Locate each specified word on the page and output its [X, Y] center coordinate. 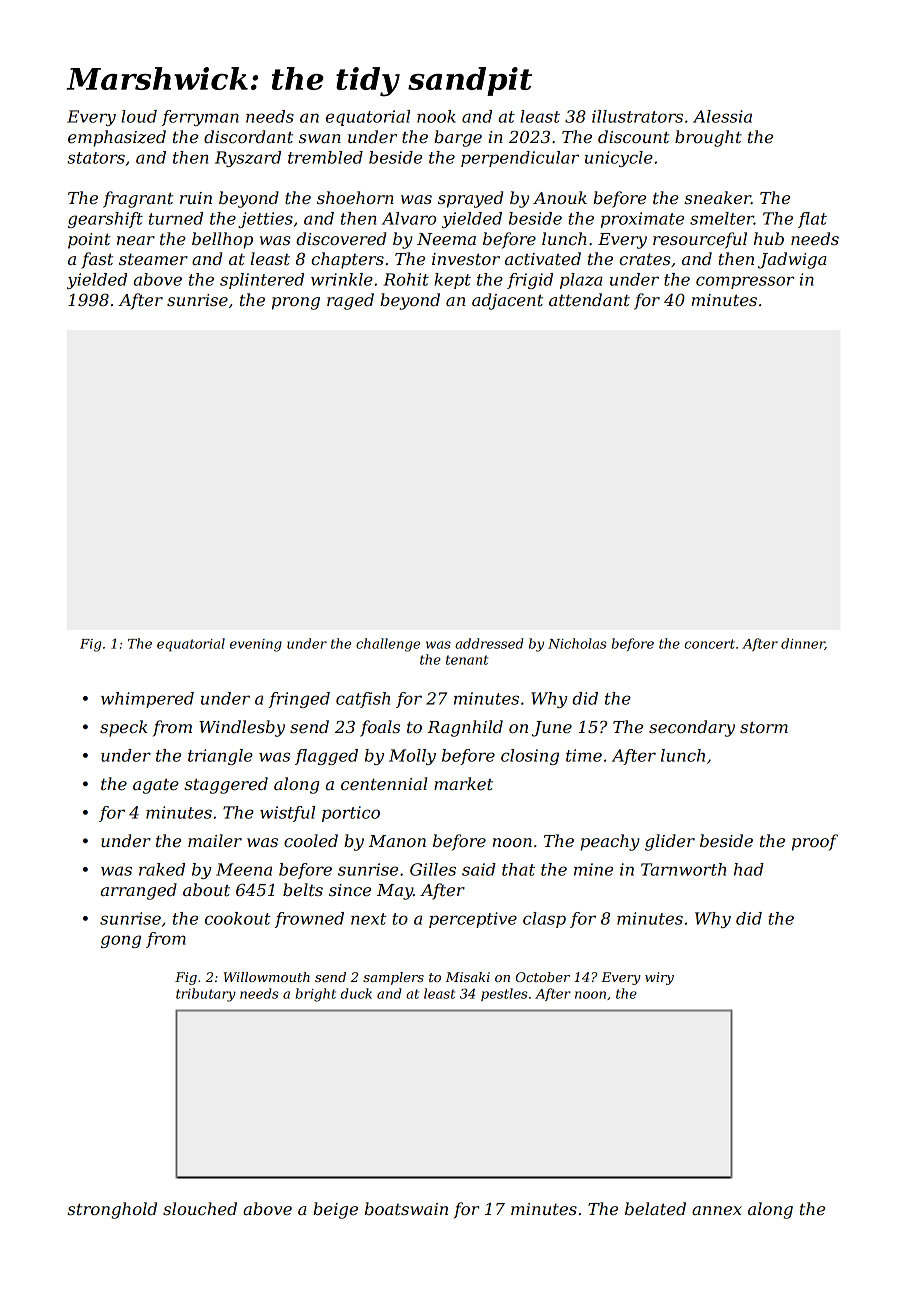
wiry [659, 978]
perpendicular [520, 159]
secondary [692, 728]
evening [256, 645]
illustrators [637, 116]
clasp [544, 920]
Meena [244, 869]
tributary [206, 995]
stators [96, 158]
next [368, 919]
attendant [589, 299]
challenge [388, 645]
